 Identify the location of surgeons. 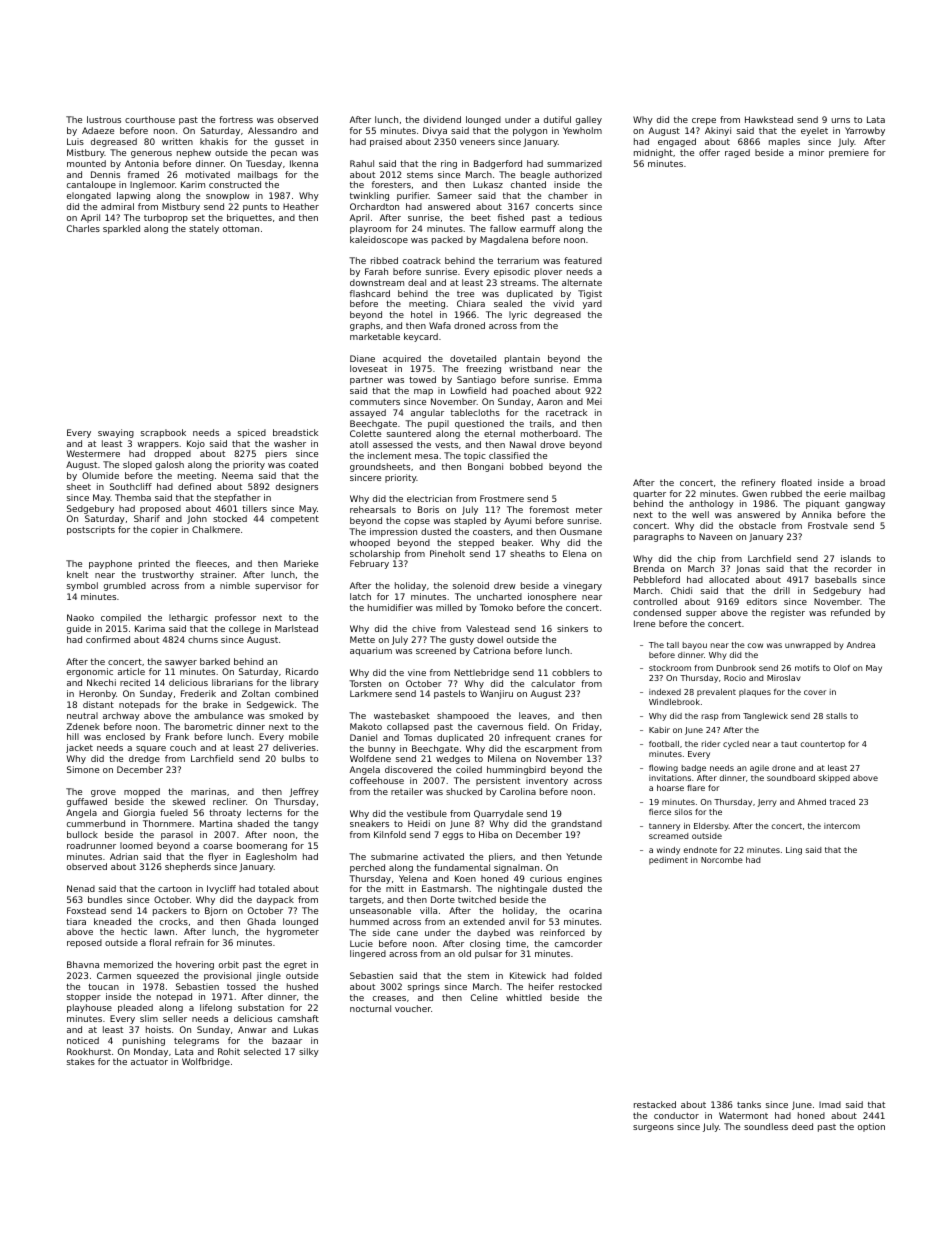
(653, 1128).
